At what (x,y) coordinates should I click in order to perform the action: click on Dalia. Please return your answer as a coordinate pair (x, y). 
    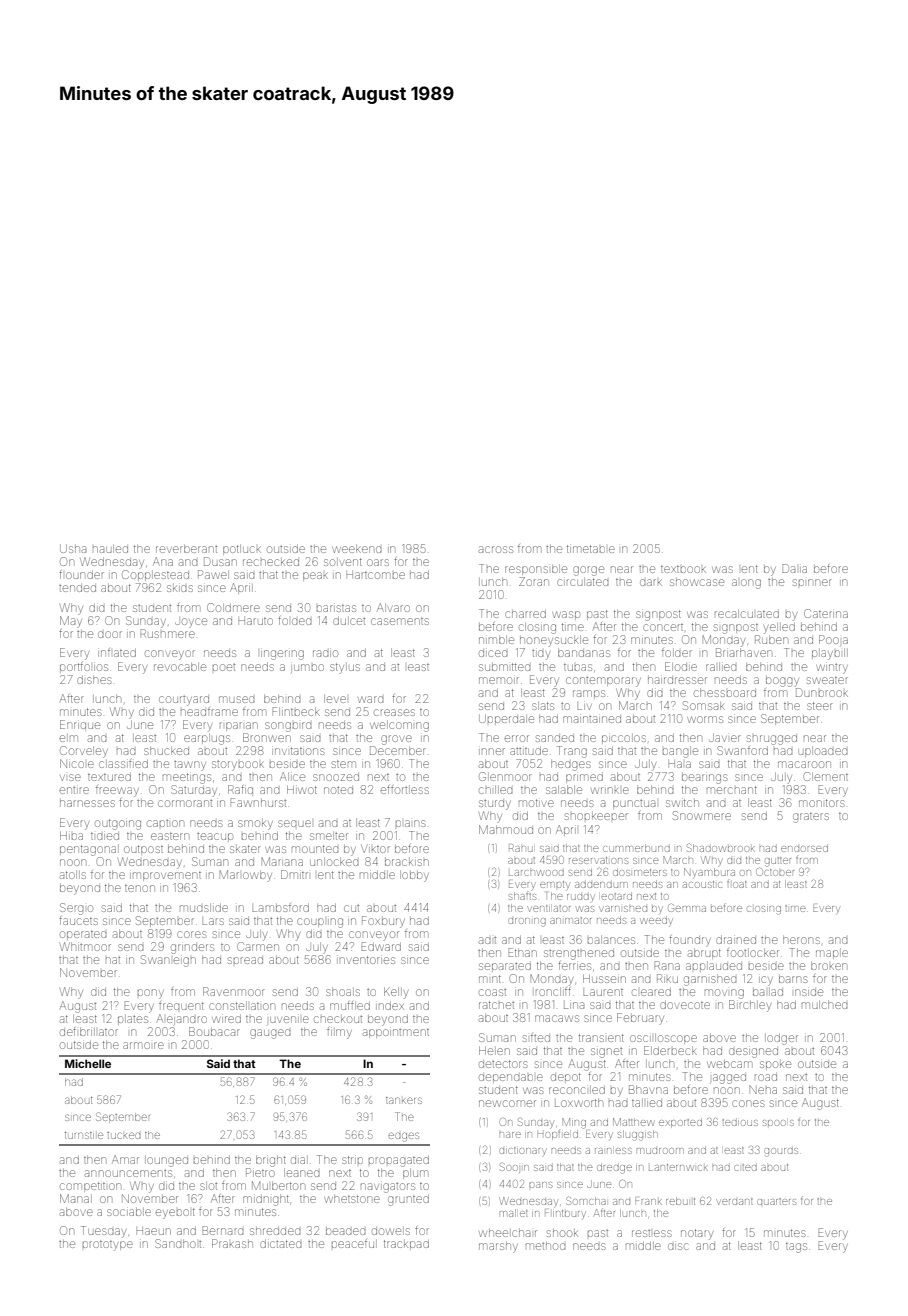
    Looking at the image, I should click on (794, 568).
